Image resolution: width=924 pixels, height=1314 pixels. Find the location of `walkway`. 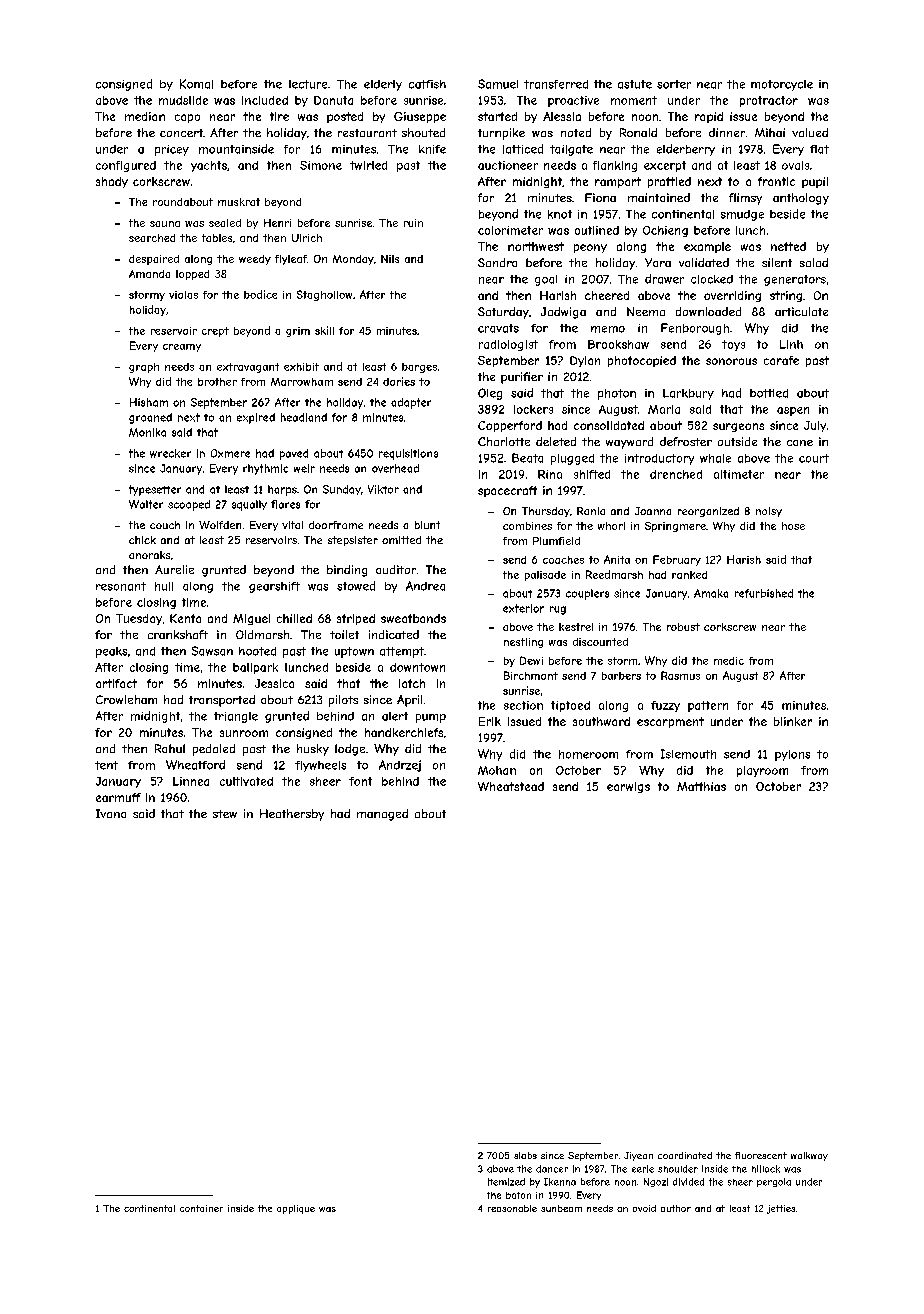

walkway is located at coordinates (809, 1156).
